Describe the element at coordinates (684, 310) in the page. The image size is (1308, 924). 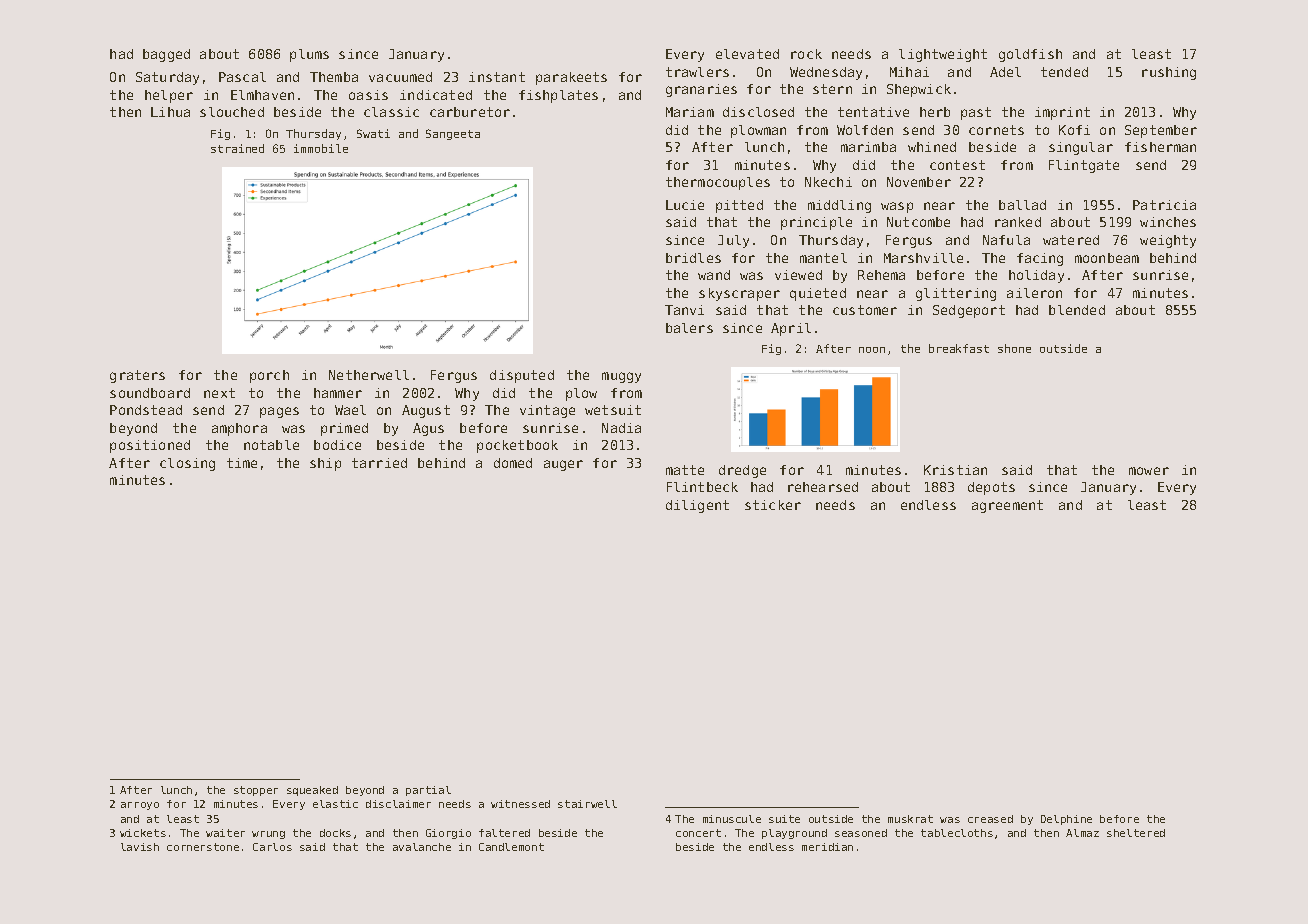
I see `Tanvi` at that location.
